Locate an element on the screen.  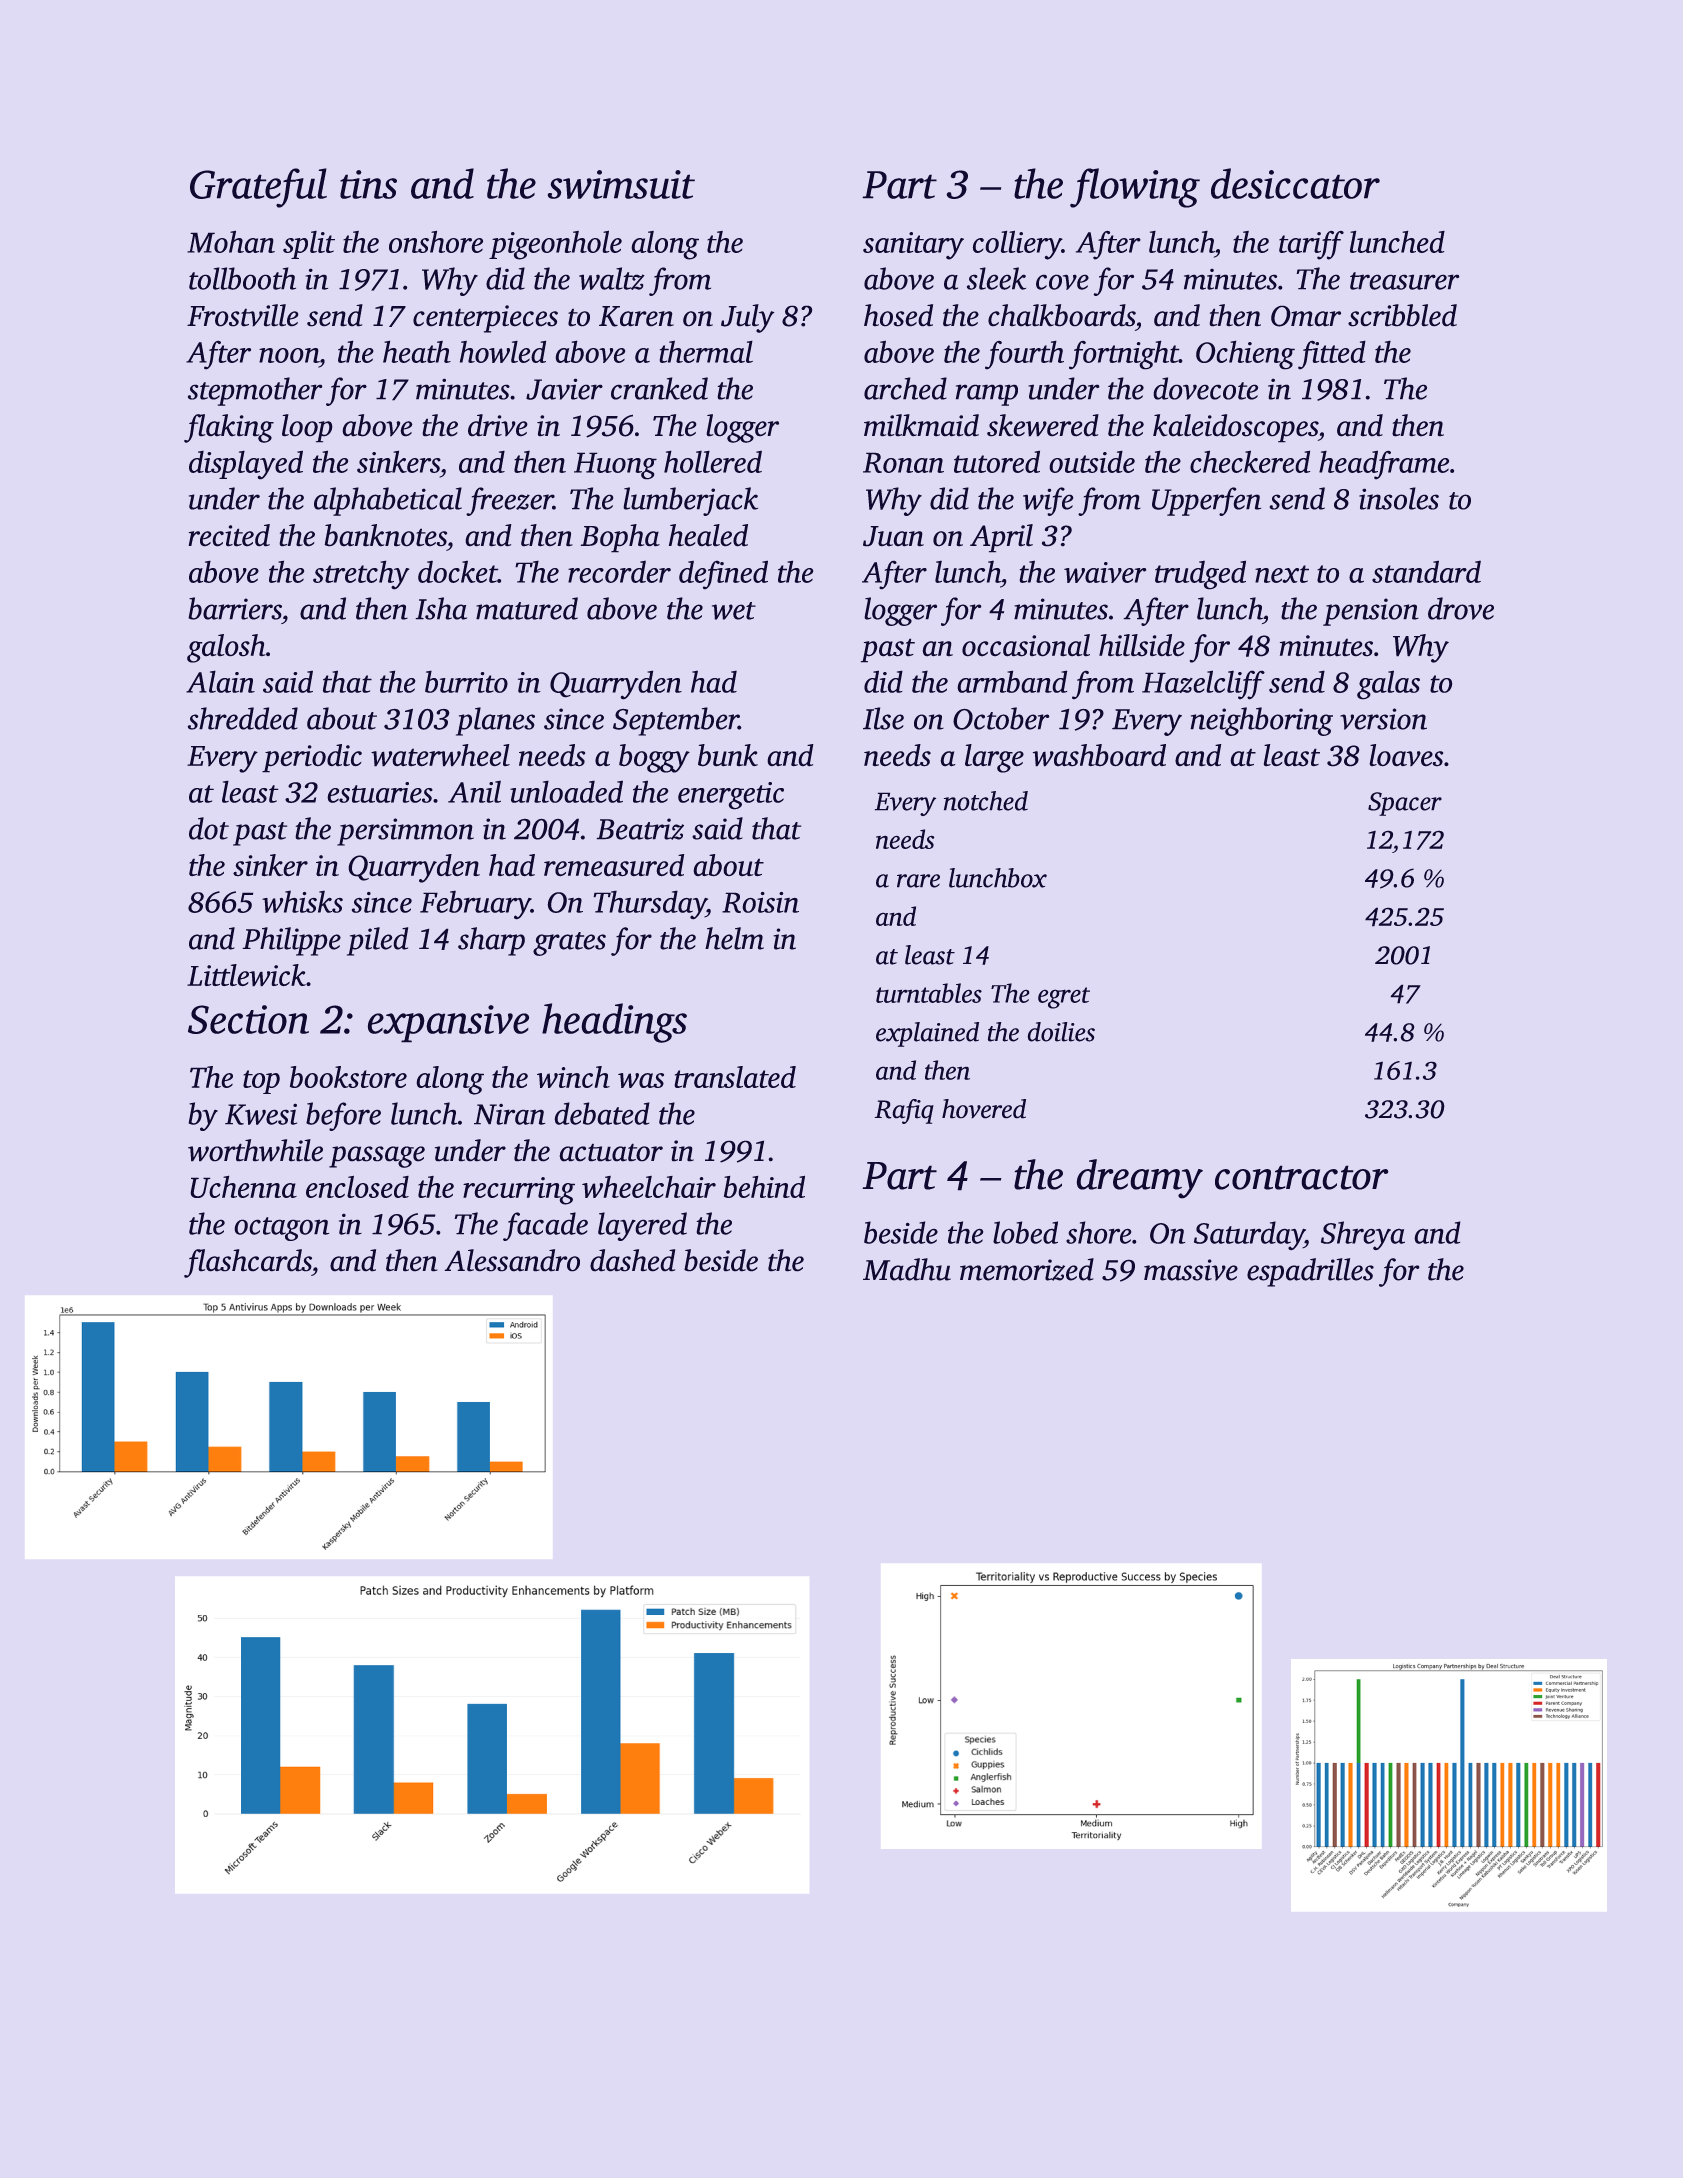
Spacer is located at coordinates (1405, 804).
